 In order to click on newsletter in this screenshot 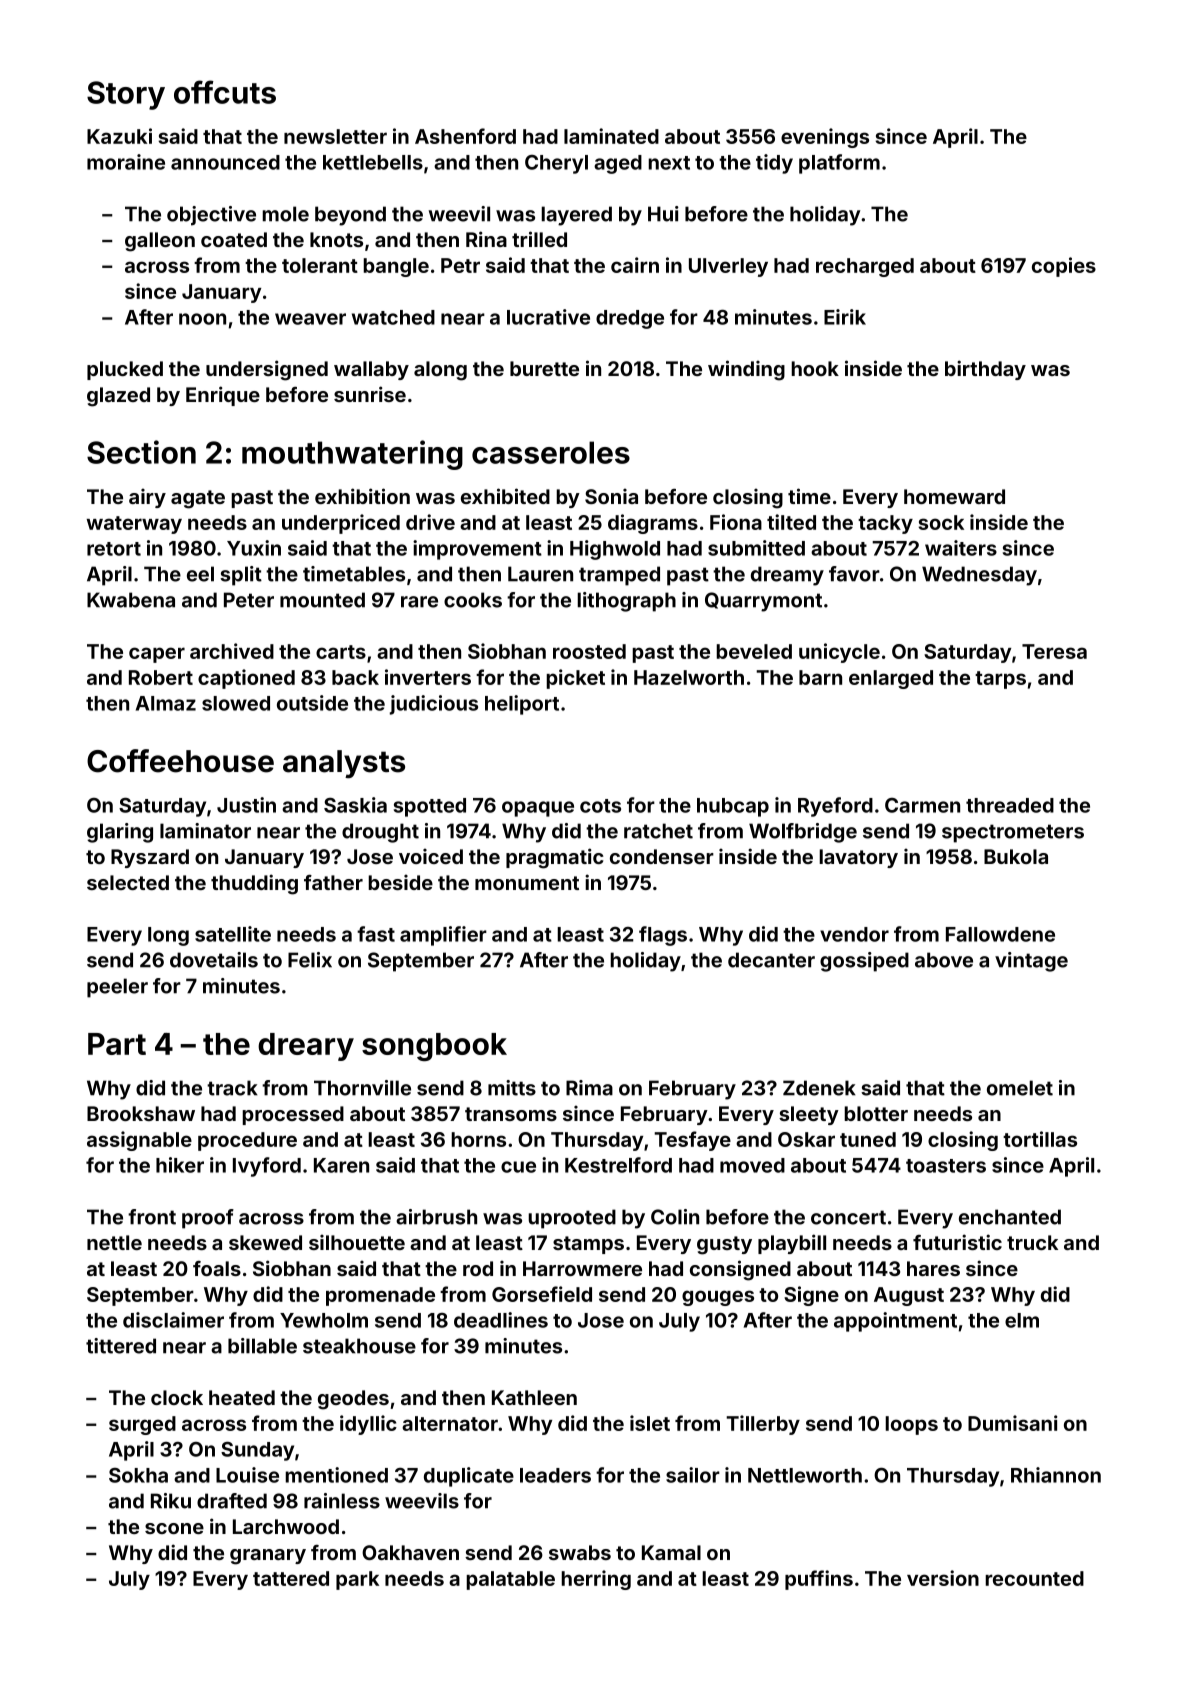, I will do `click(335, 136)`.
